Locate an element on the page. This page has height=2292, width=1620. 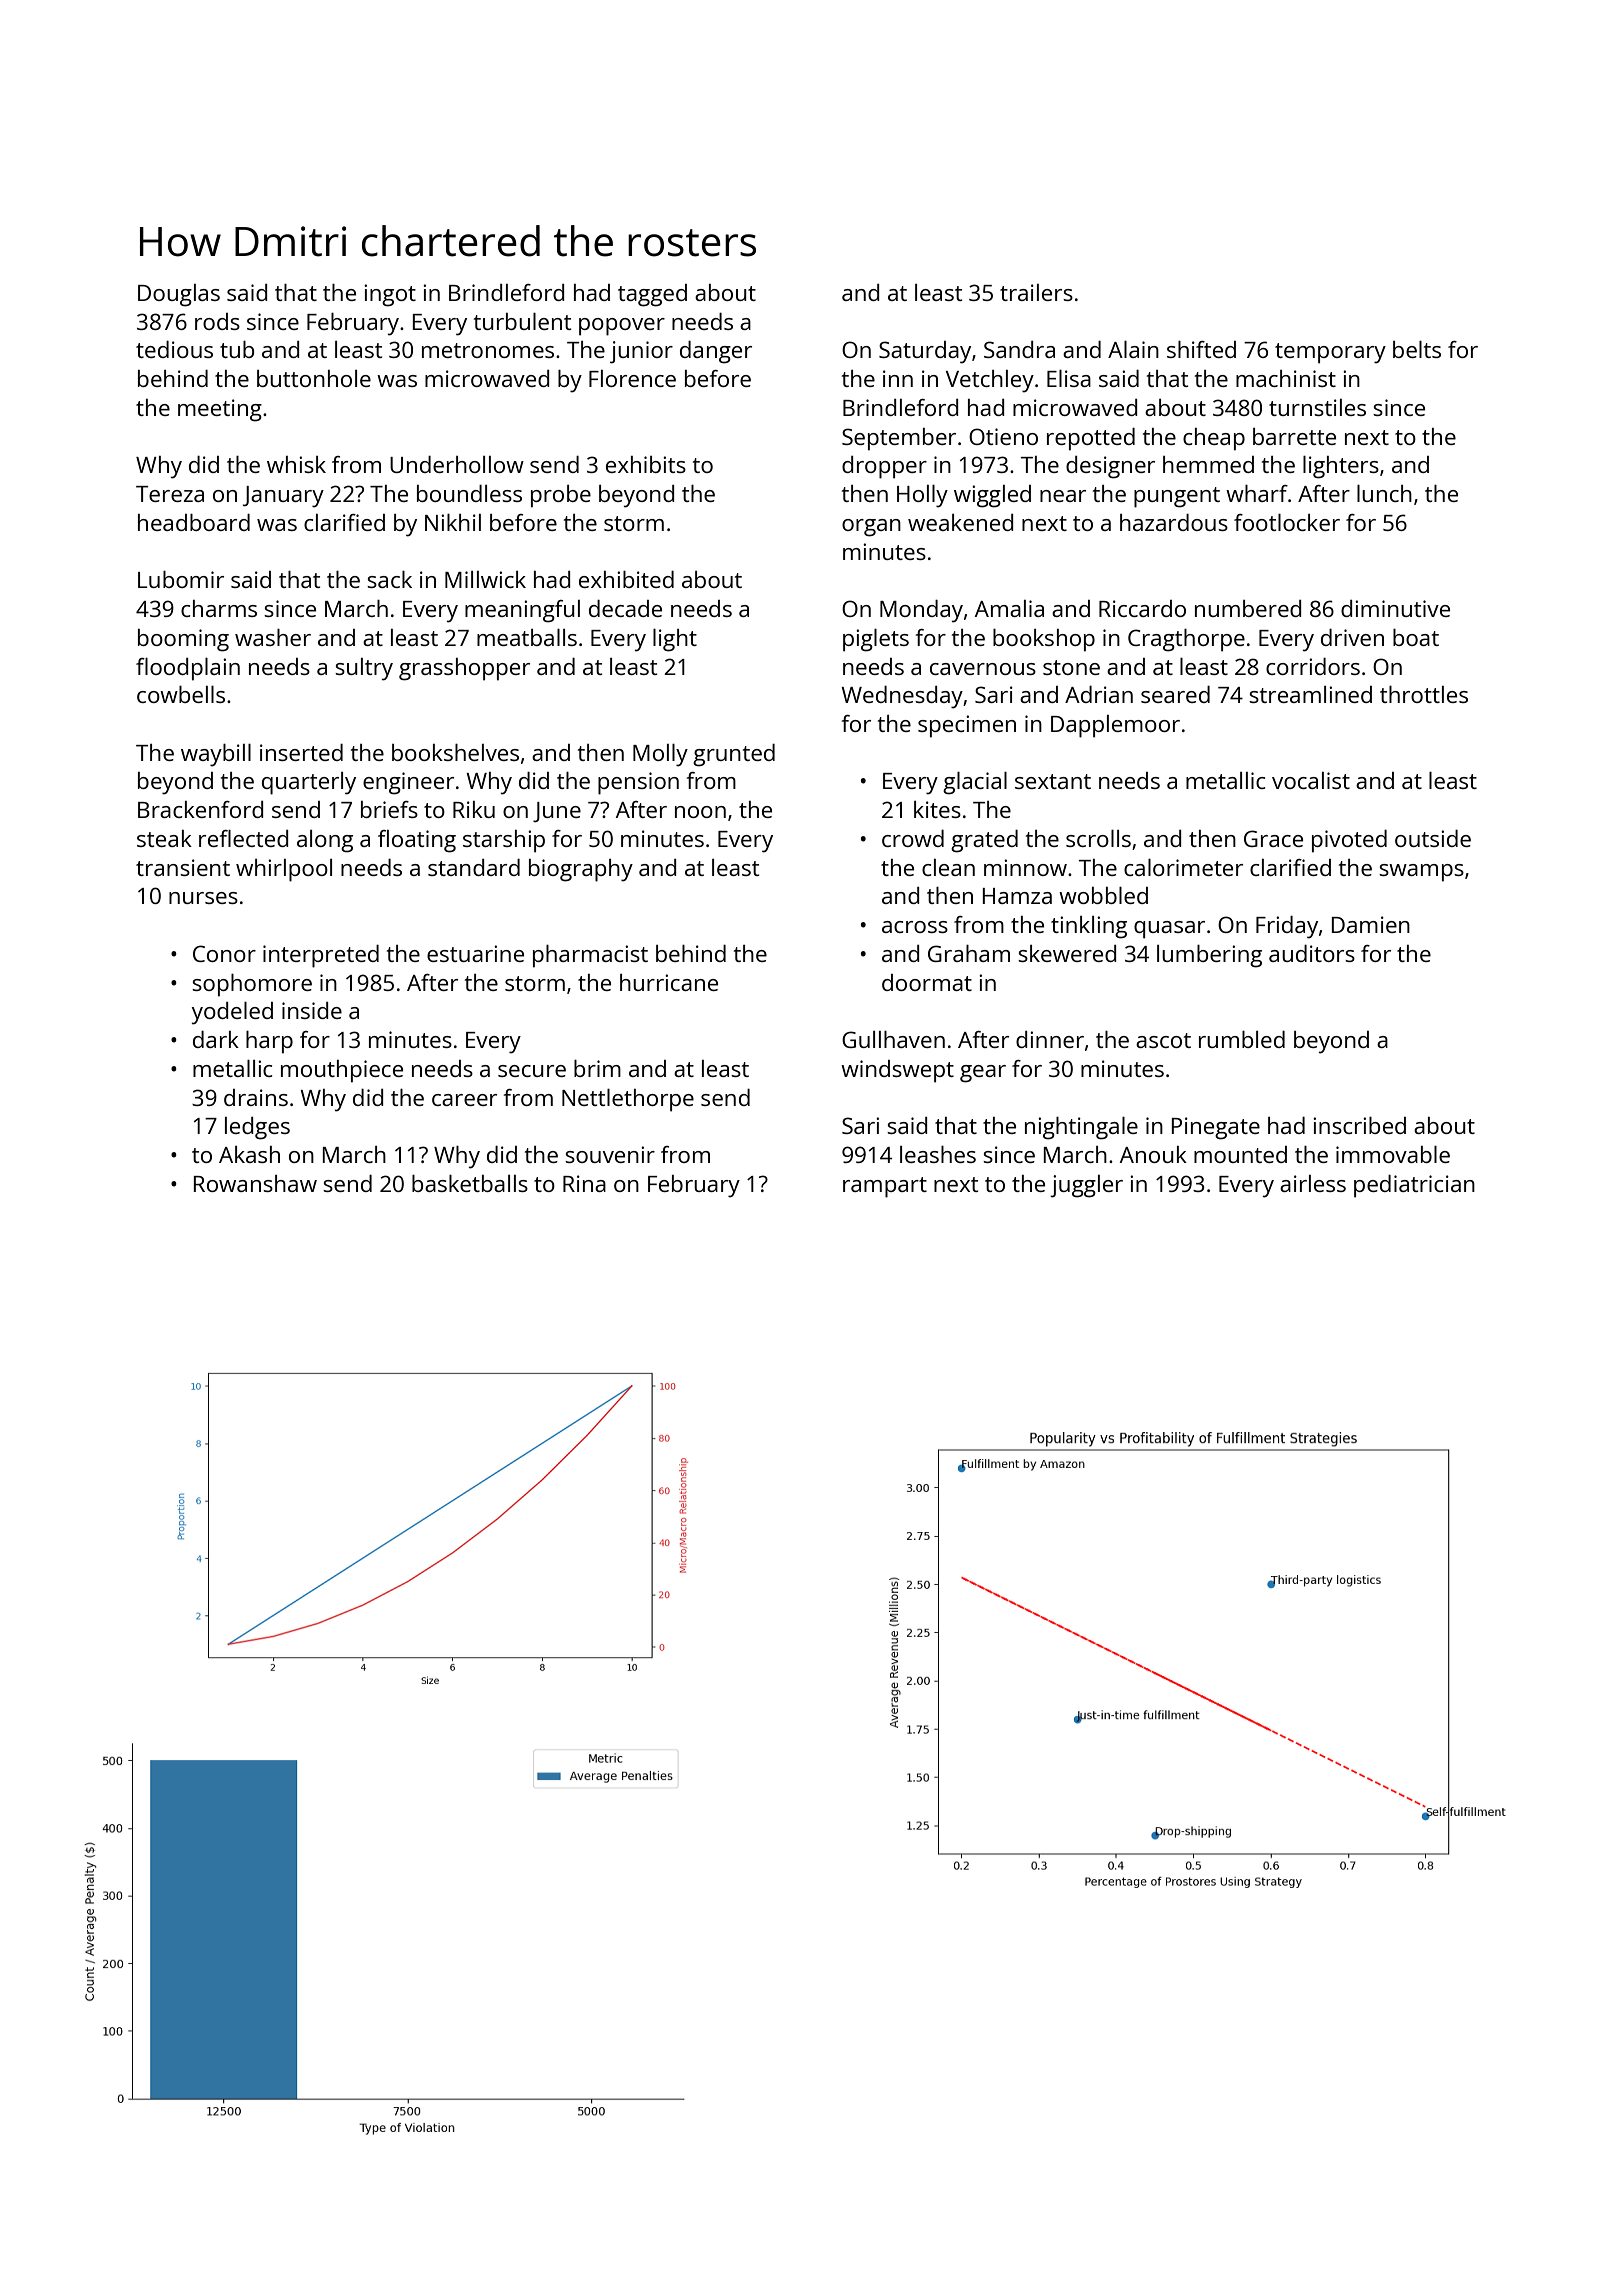
rods is located at coordinates (217, 321).
